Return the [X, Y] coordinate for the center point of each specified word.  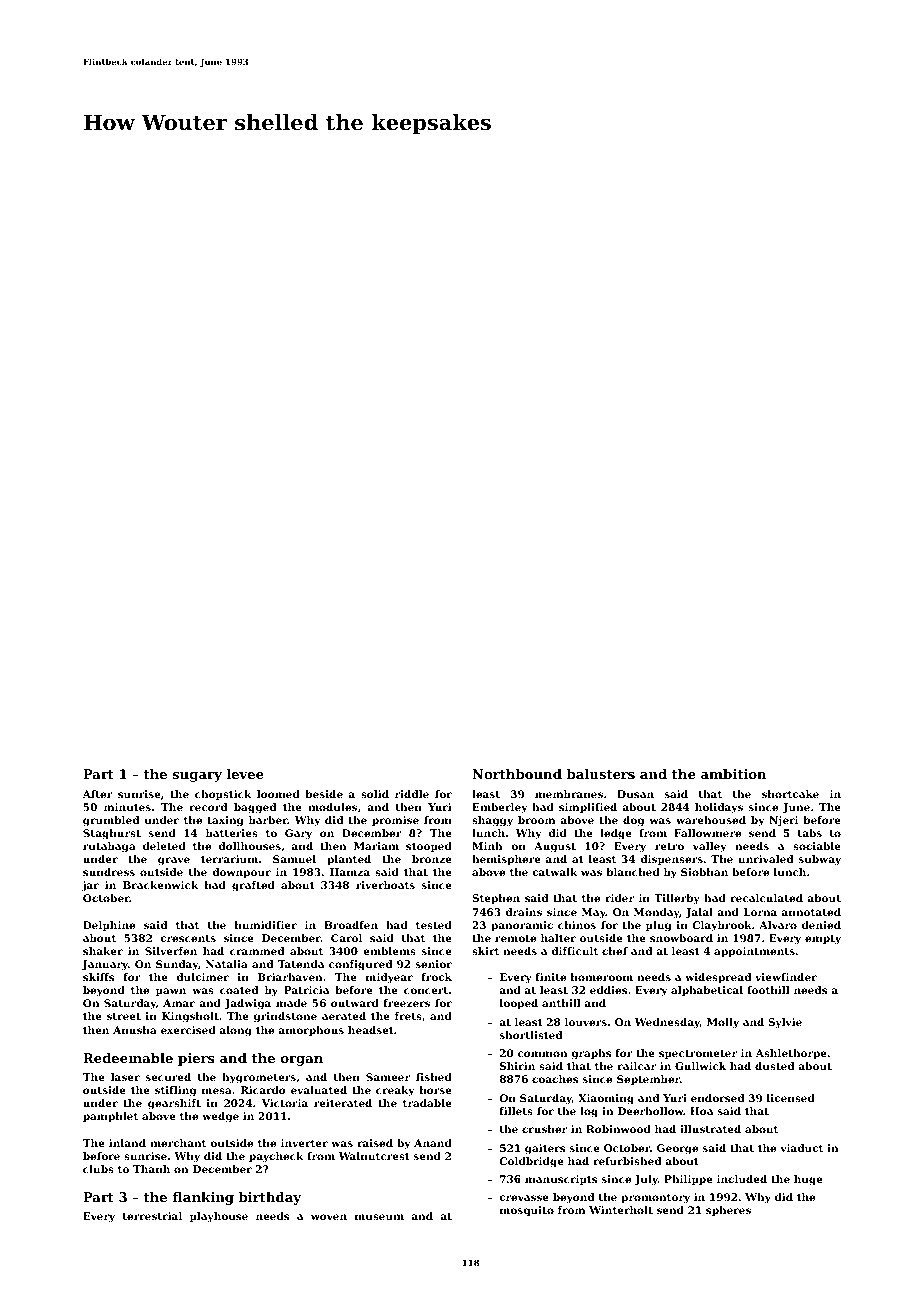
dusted [774, 1066]
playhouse [219, 1217]
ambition [733, 774]
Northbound [517, 774]
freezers [407, 1003]
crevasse [524, 1198]
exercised [188, 1030]
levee [245, 774]
